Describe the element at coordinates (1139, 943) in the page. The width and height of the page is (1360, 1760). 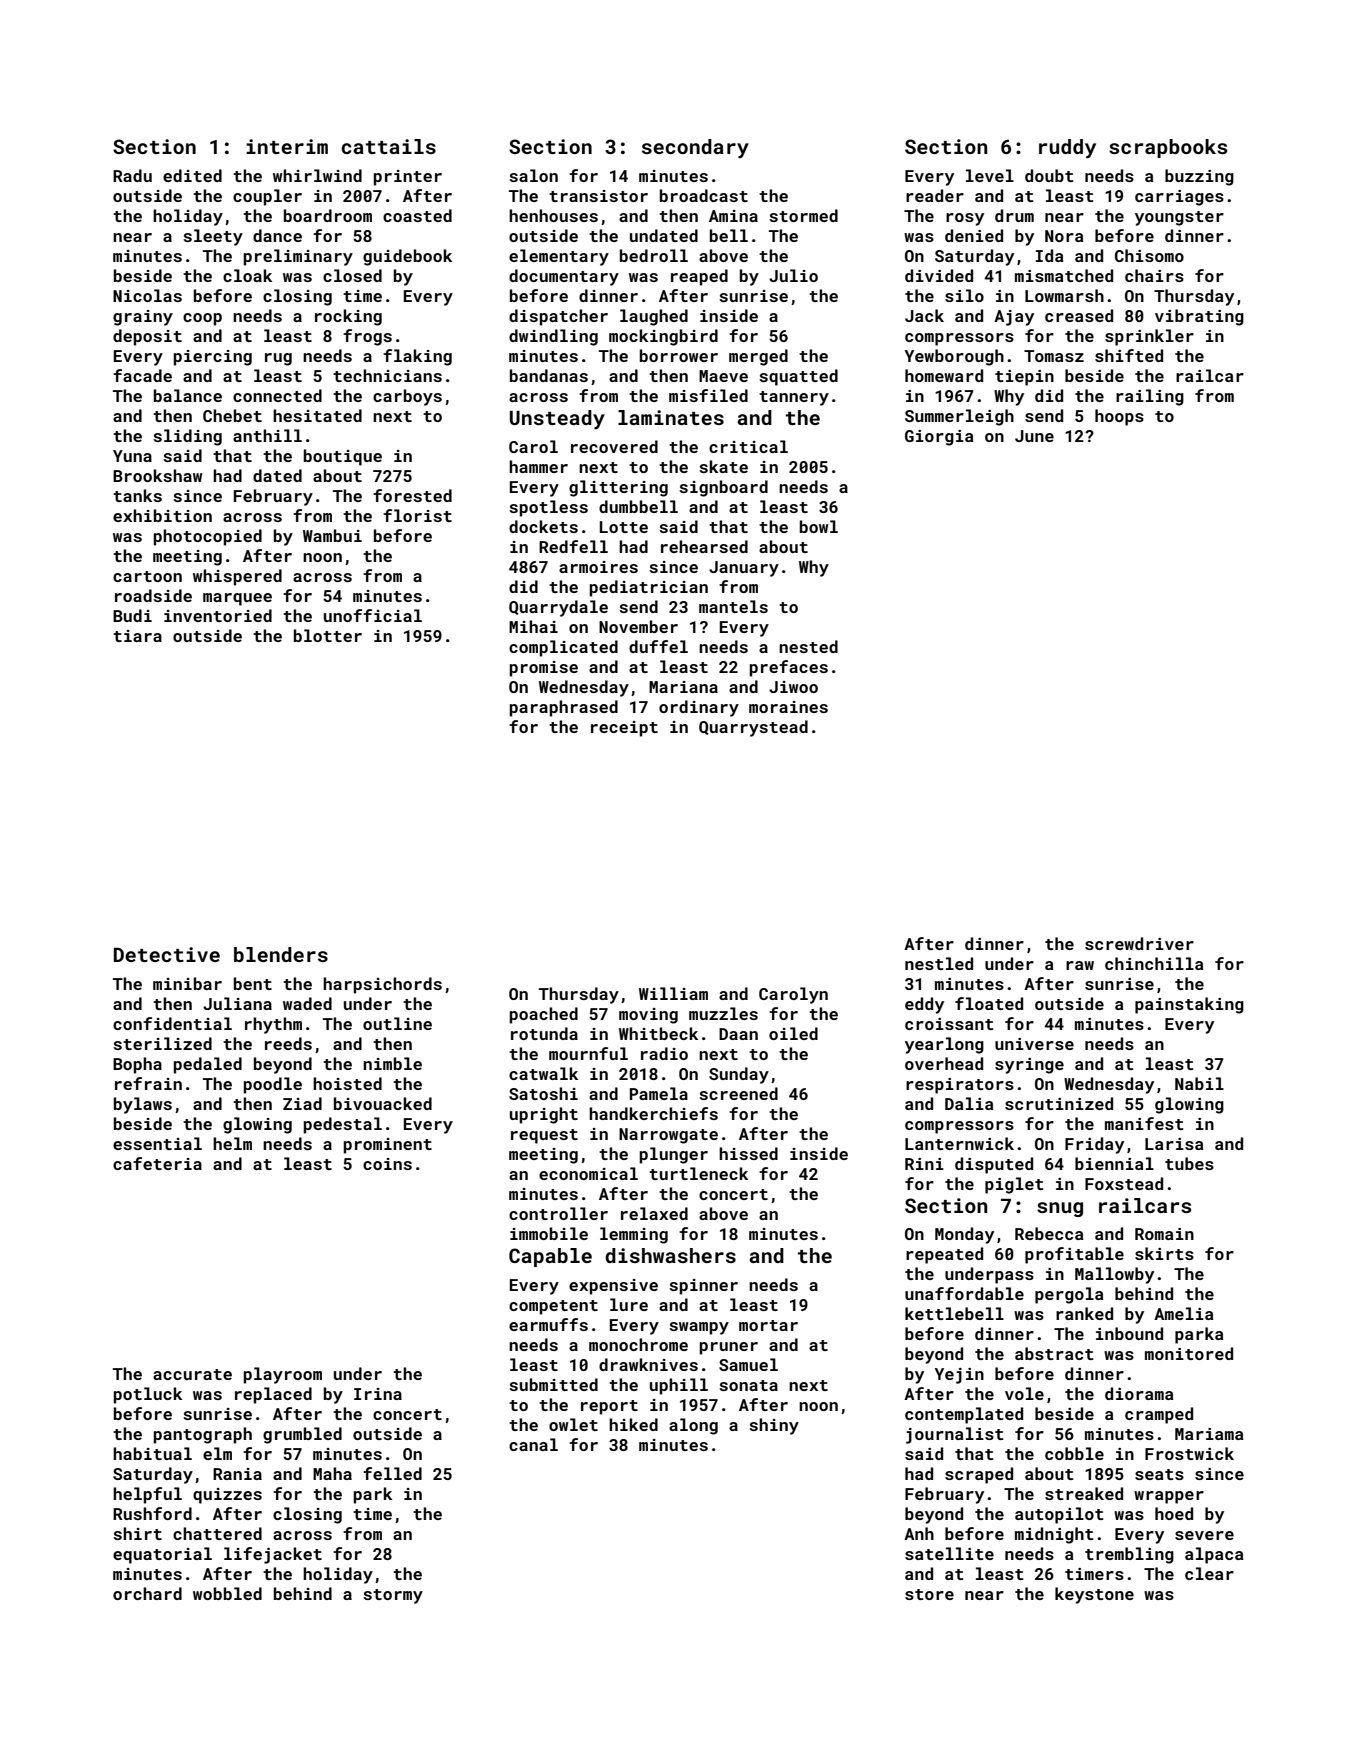
I see `screwdriver` at that location.
